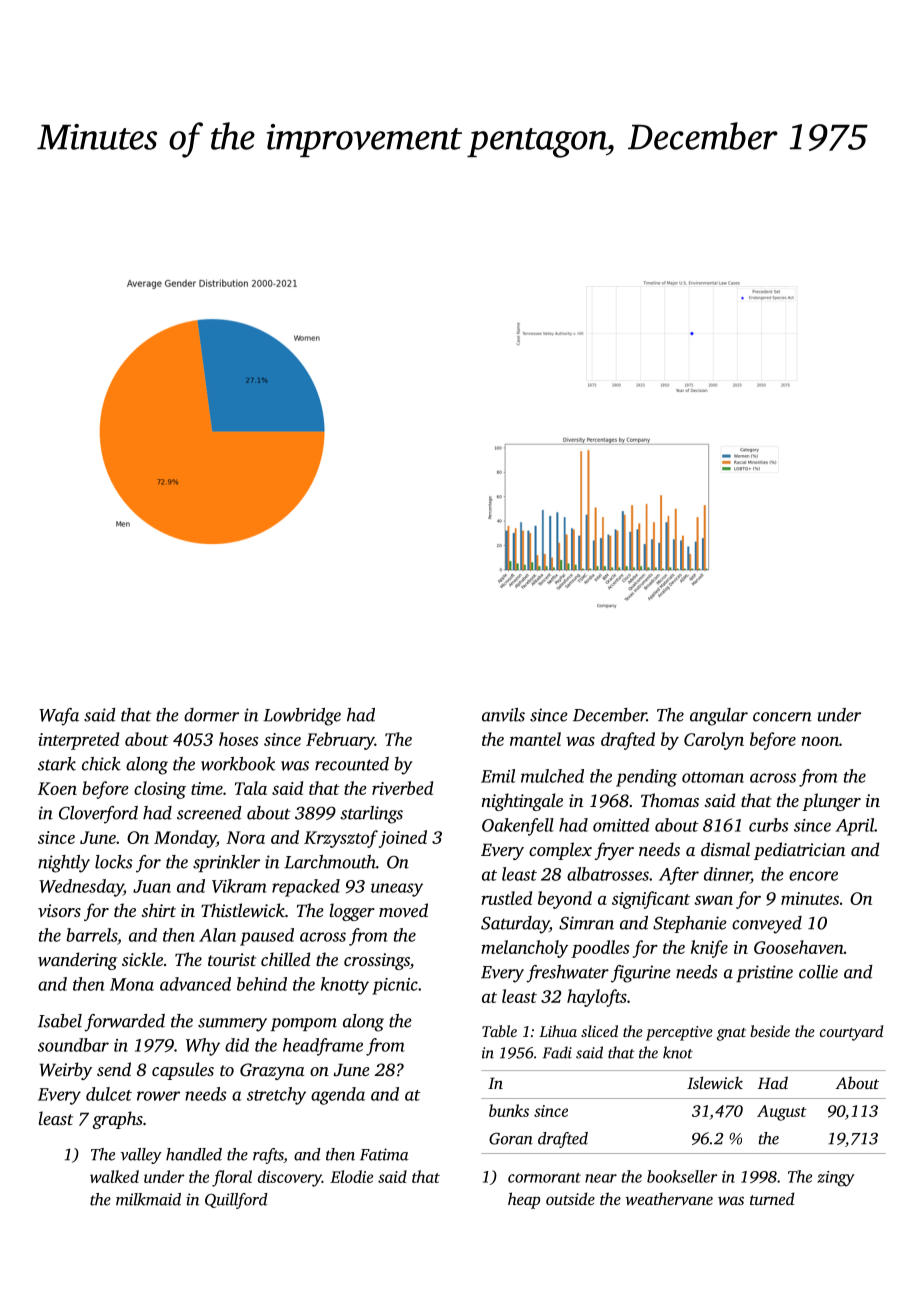  Describe the element at coordinates (65, 1071) in the document. I see `Weirby` at that location.
